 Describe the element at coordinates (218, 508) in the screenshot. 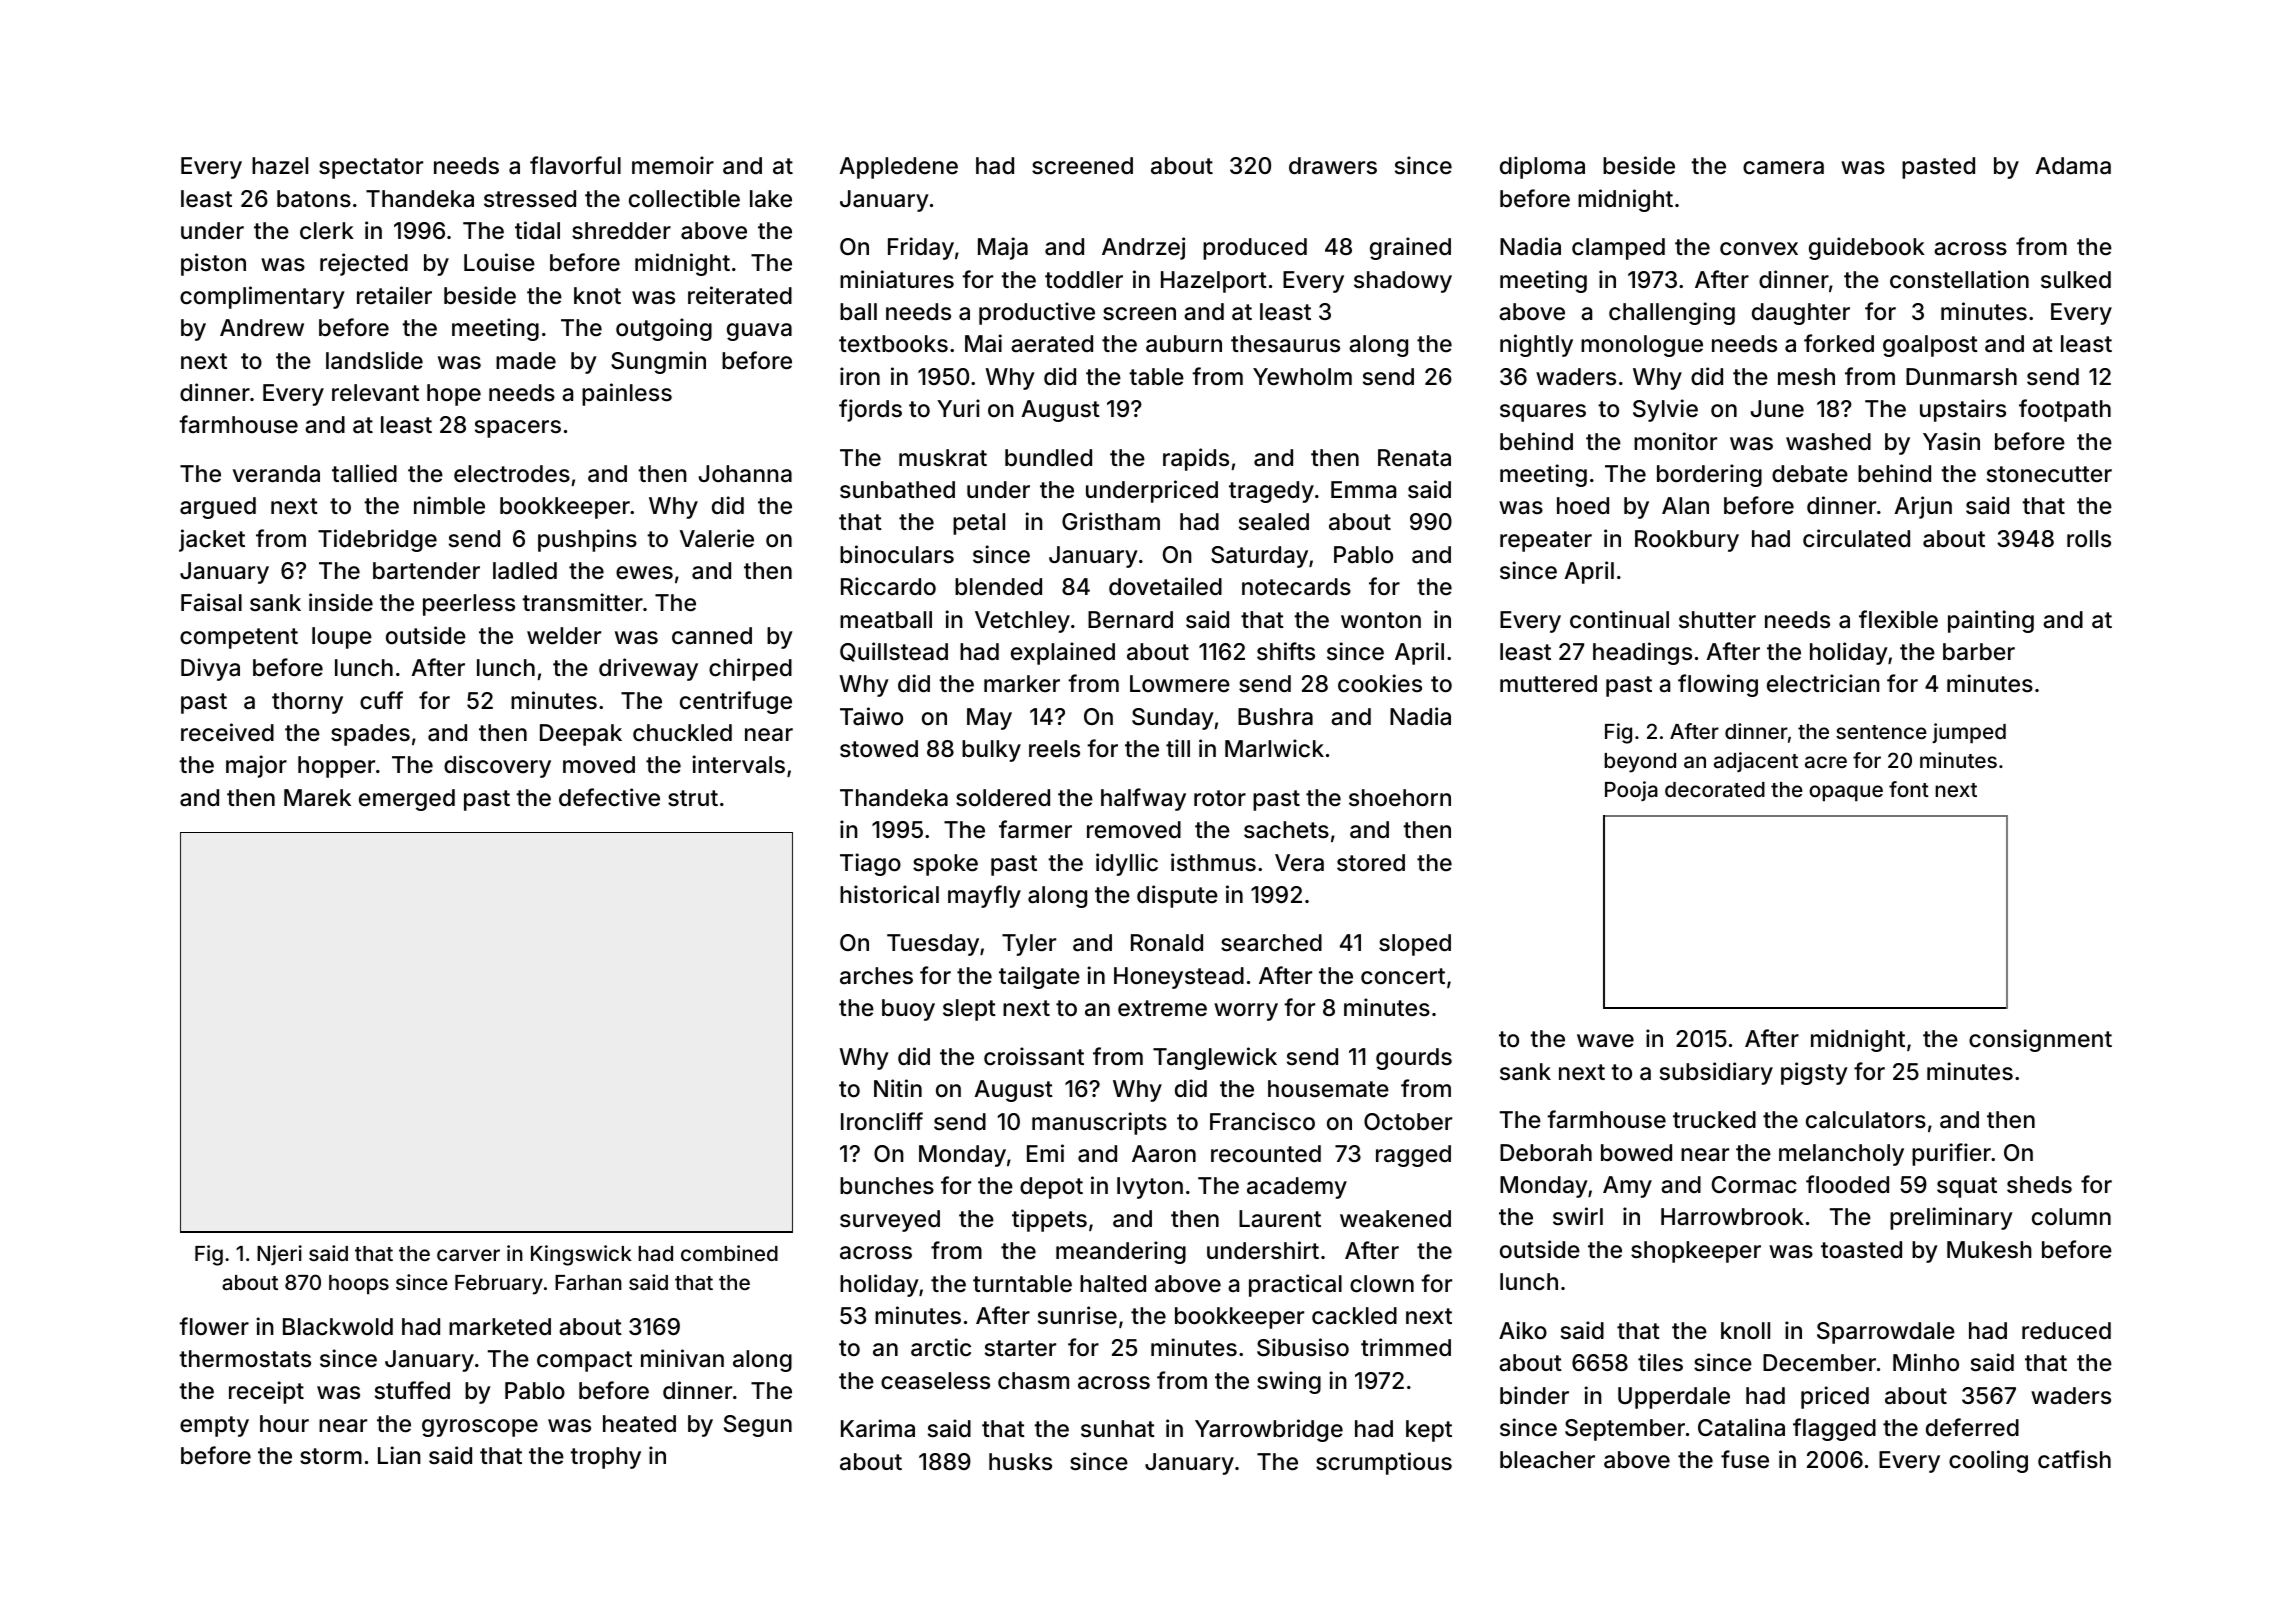

I see `argued` at that location.
